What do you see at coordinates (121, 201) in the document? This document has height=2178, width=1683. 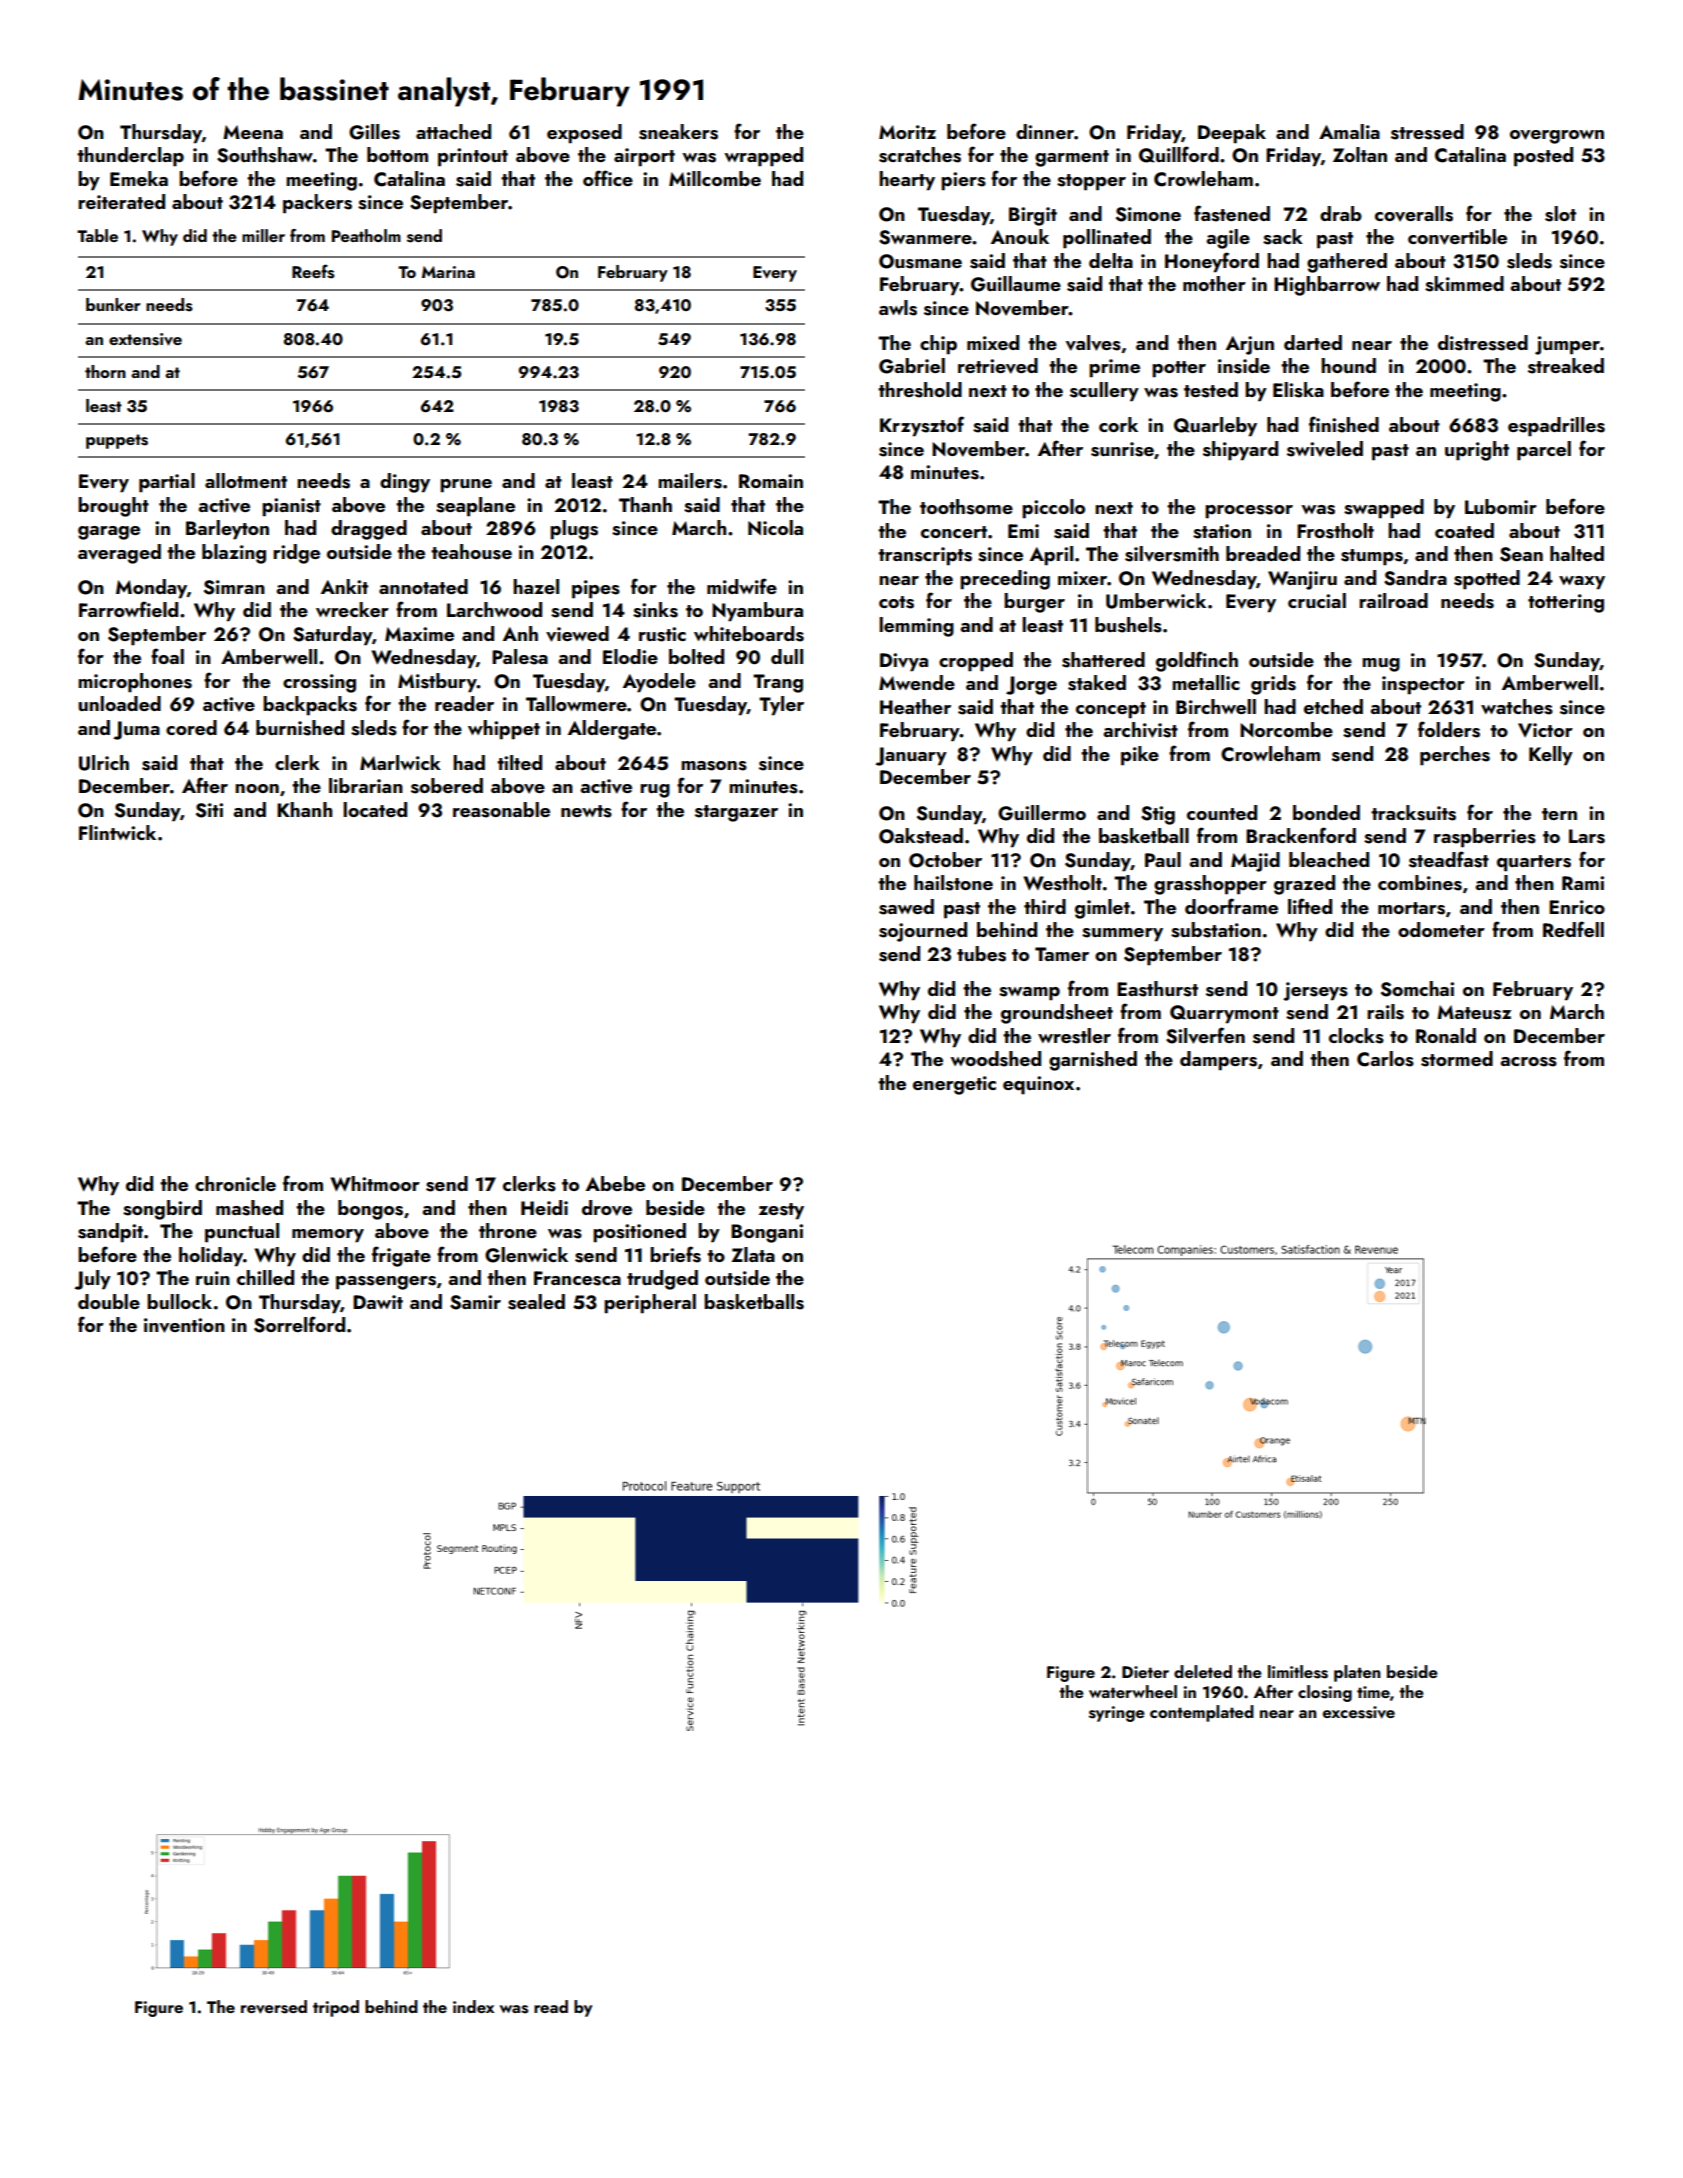 I see `reiterated` at bounding box center [121, 201].
